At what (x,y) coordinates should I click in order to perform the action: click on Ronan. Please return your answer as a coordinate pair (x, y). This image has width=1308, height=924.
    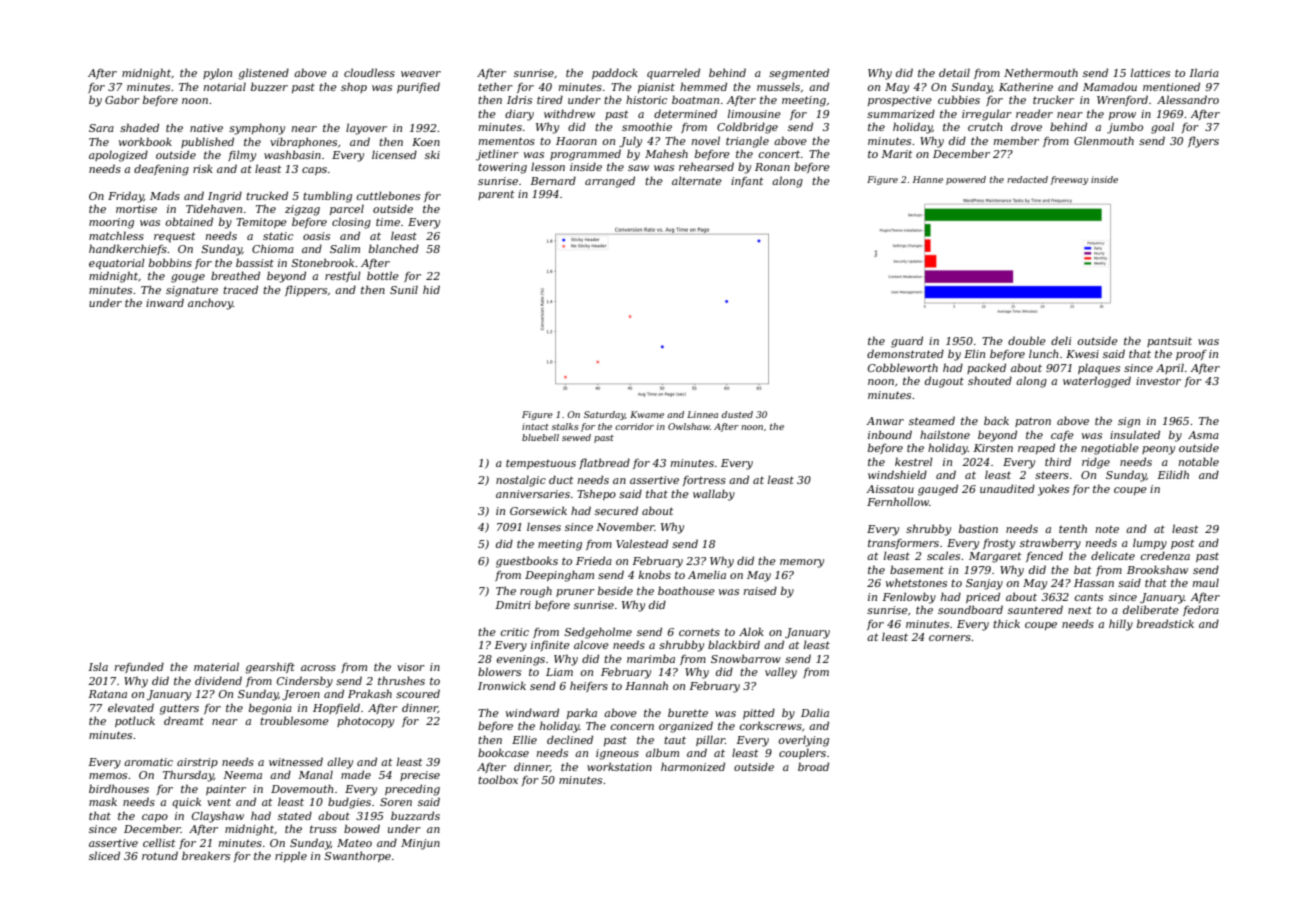
    Looking at the image, I should click on (772, 167).
